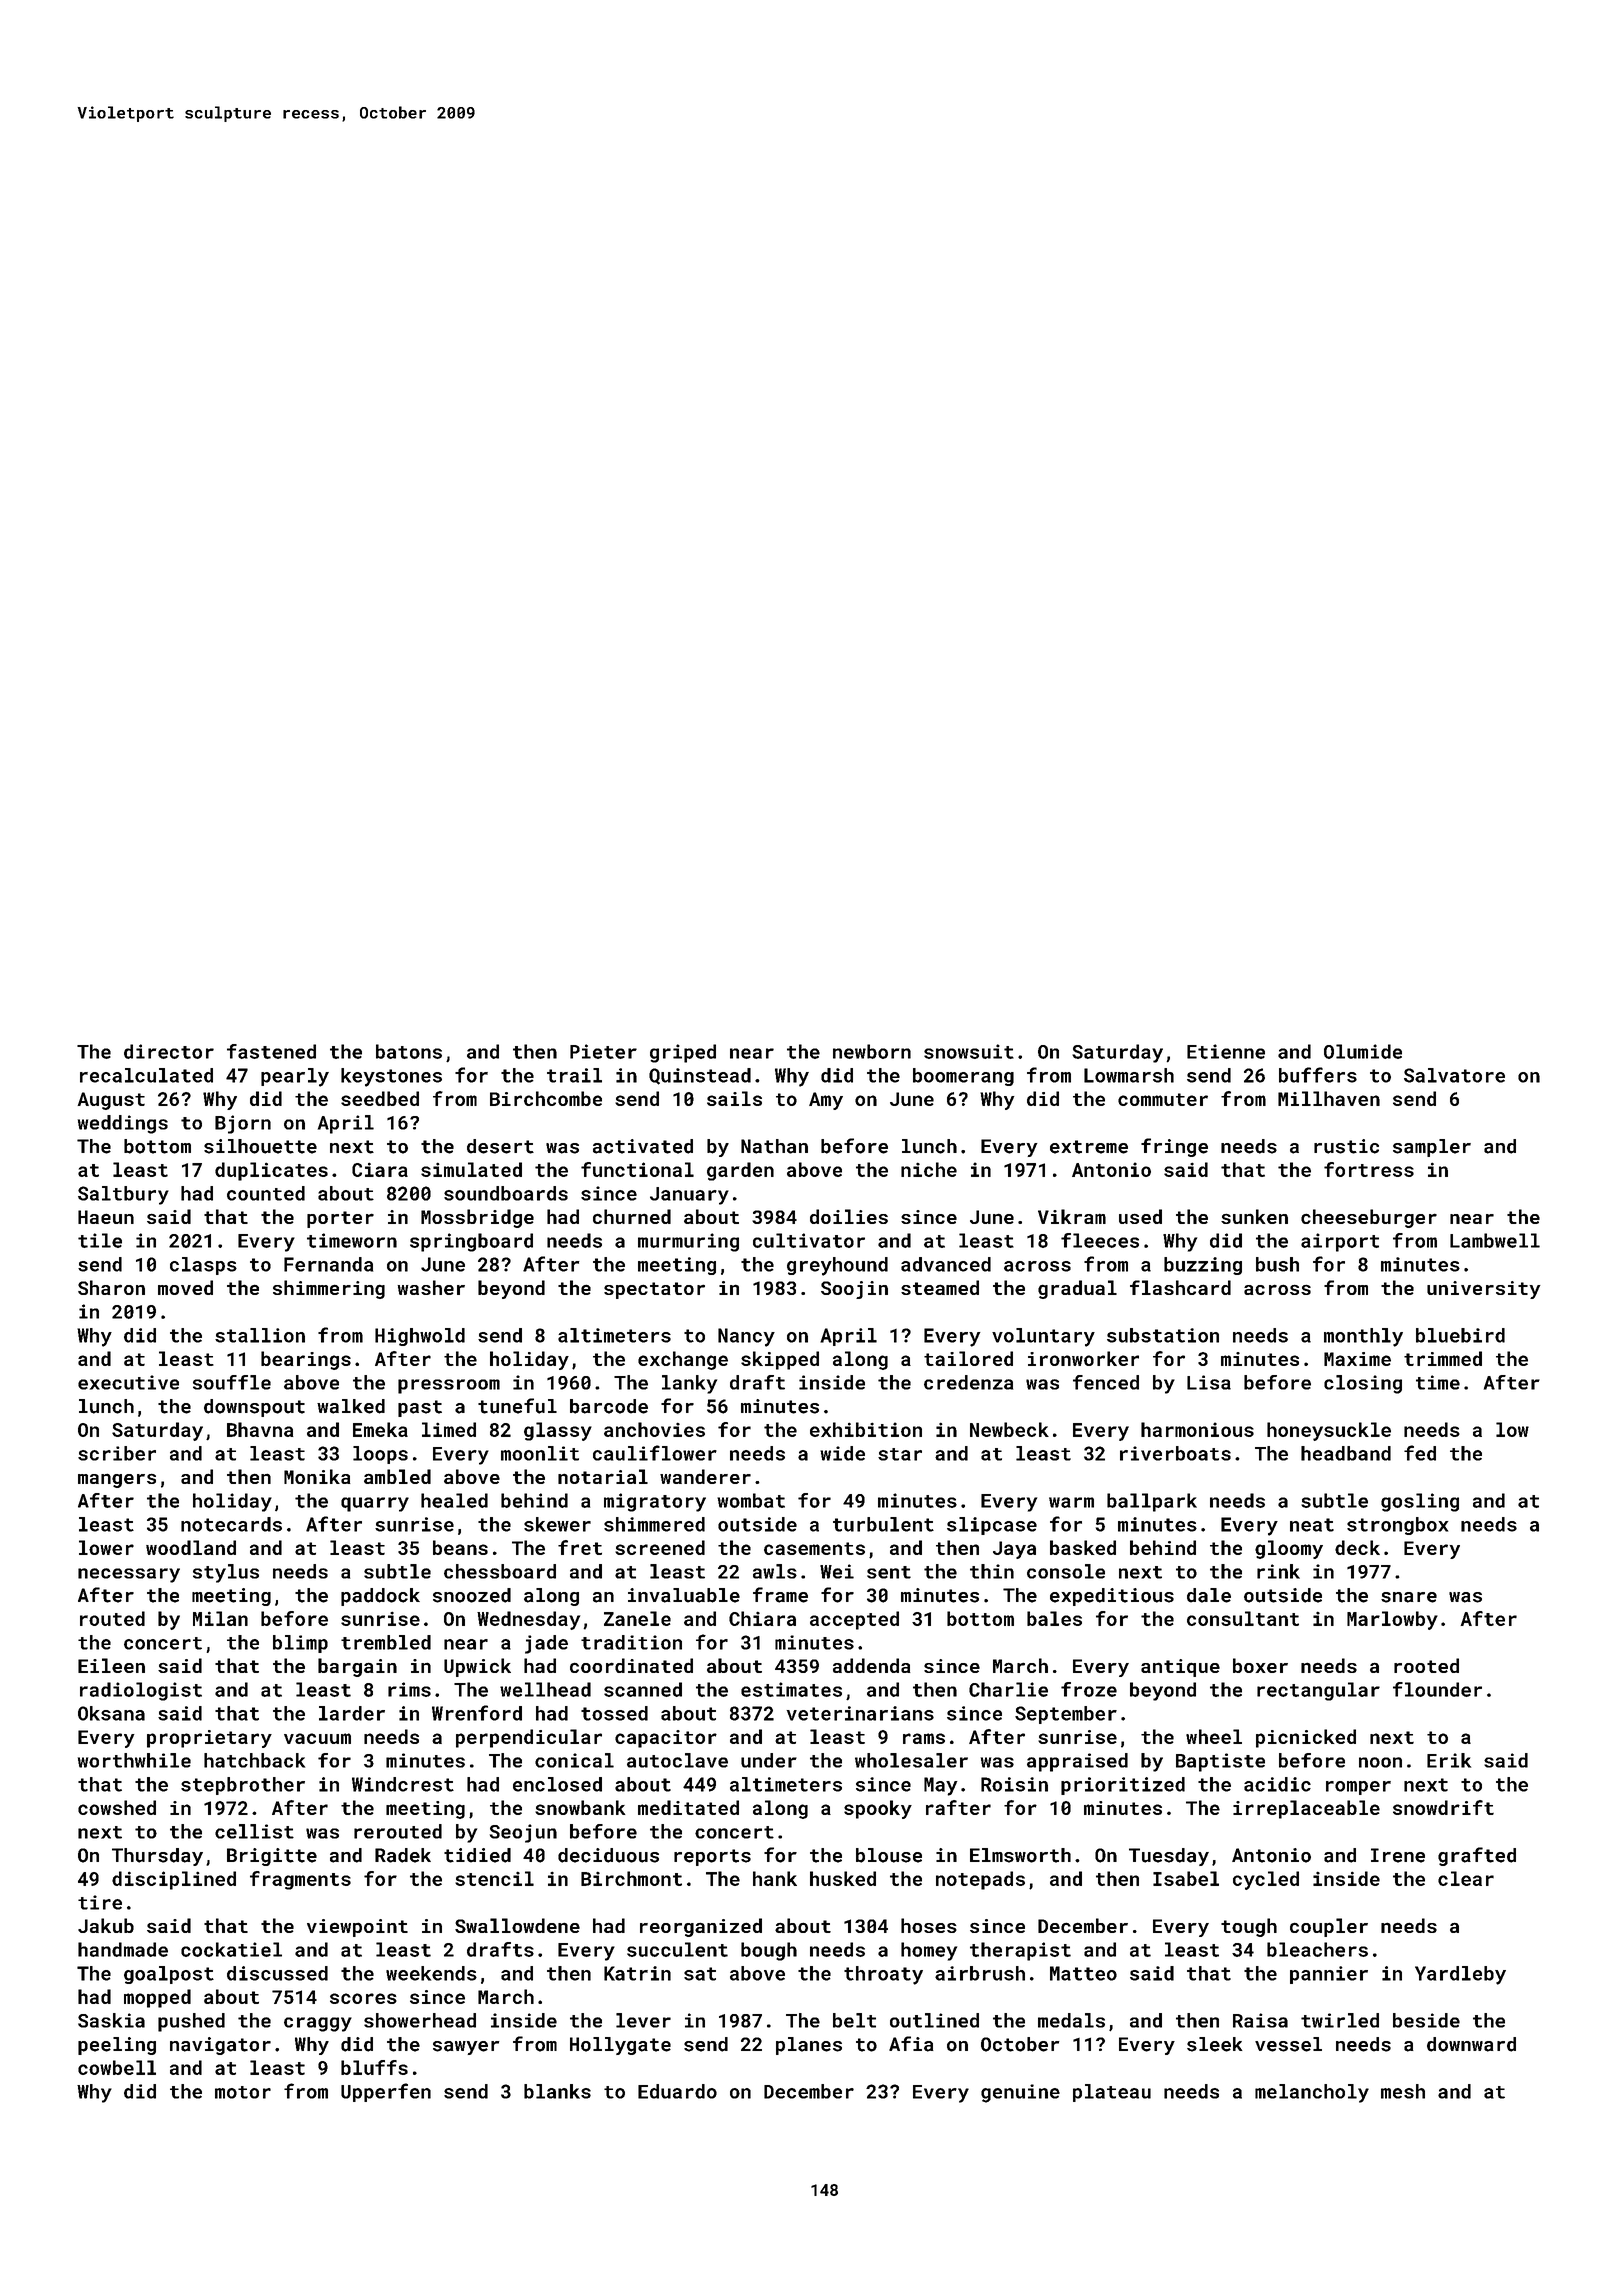  I want to click on Lambwell, so click(1495, 1240).
